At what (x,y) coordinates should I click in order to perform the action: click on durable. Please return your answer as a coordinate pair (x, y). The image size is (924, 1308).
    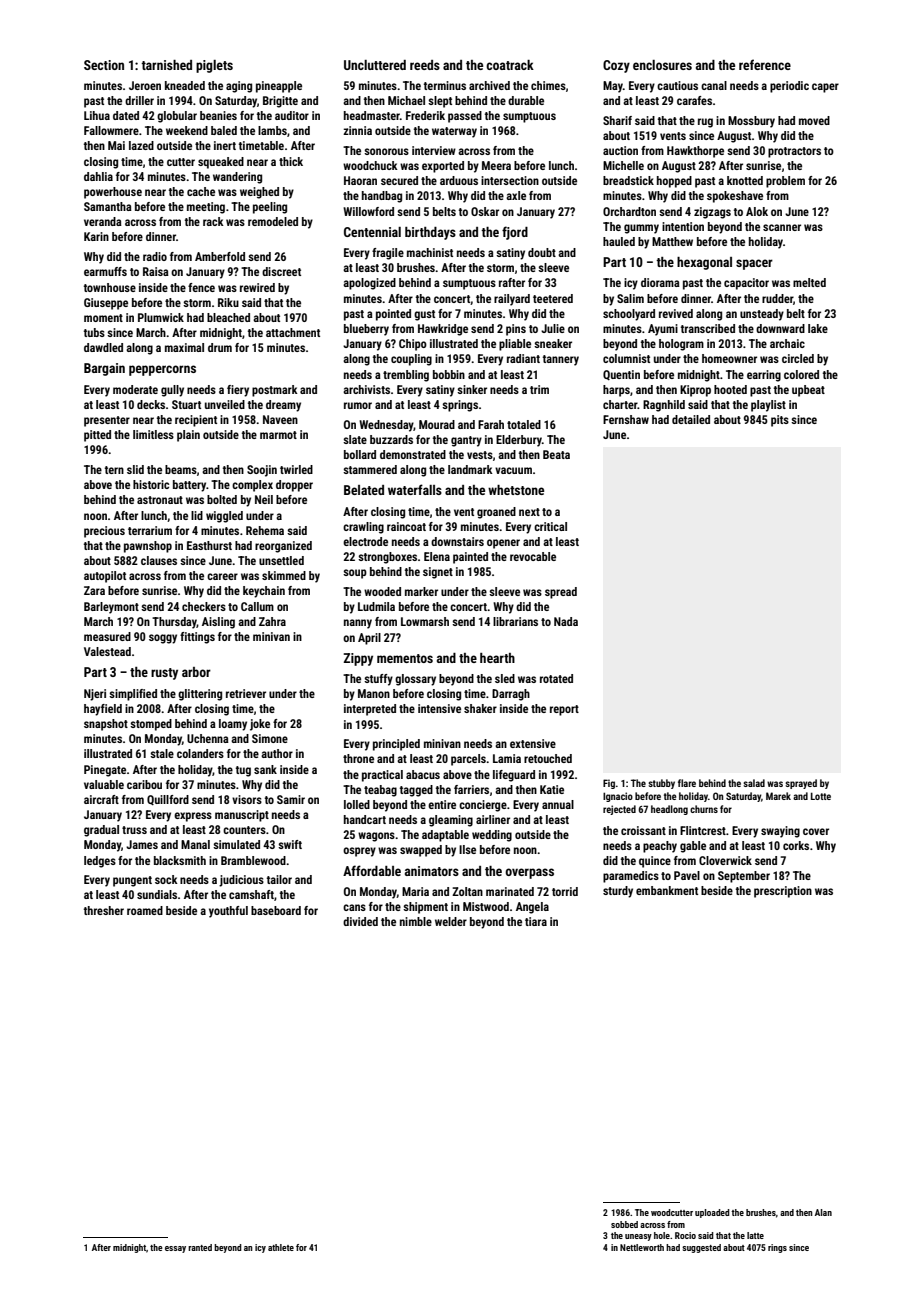
    Looking at the image, I should click on (526, 100).
